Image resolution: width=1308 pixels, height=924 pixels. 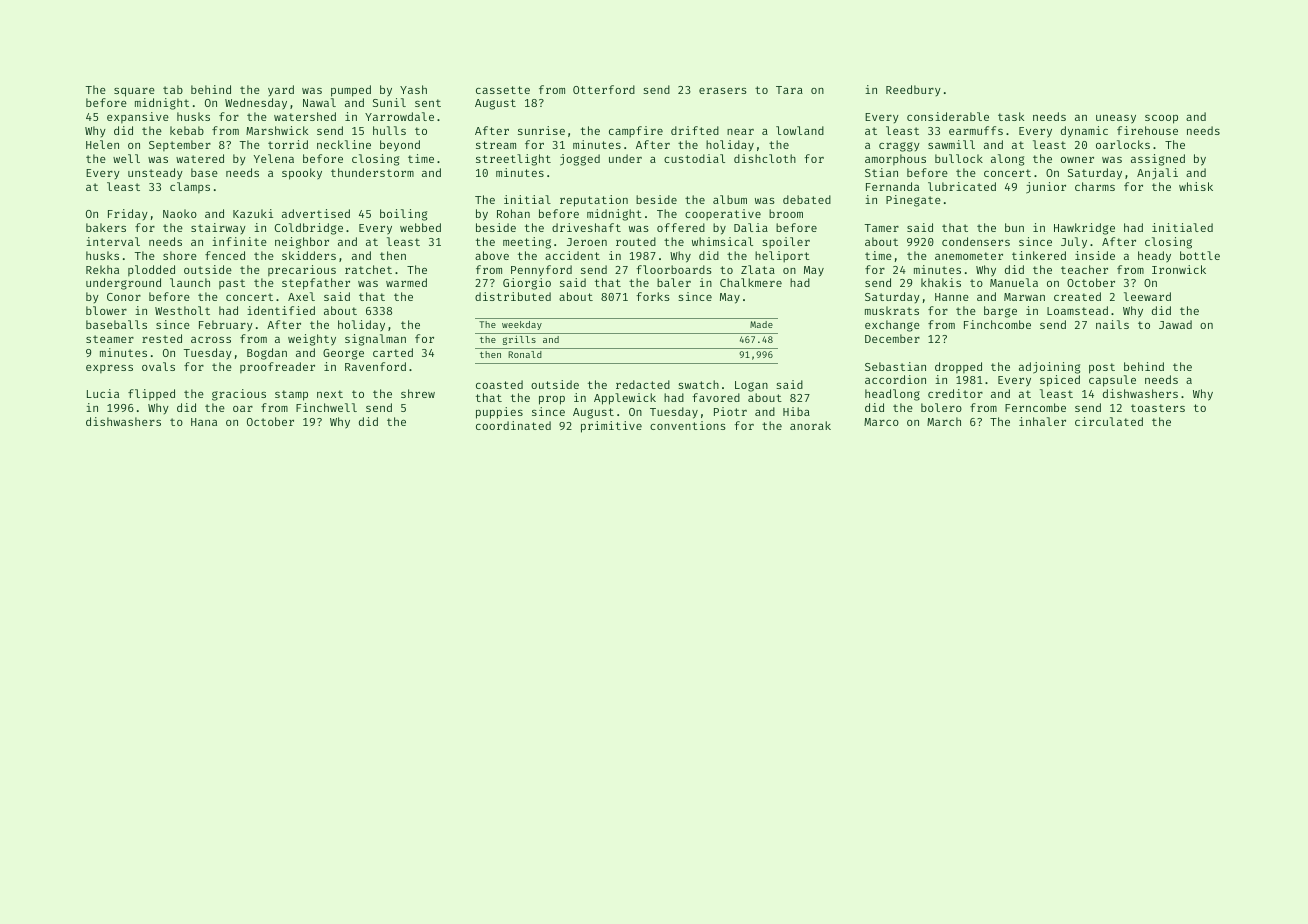 What do you see at coordinates (1084, 229) in the screenshot?
I see `Hawkridge` at bounding box center [1084, 229].
